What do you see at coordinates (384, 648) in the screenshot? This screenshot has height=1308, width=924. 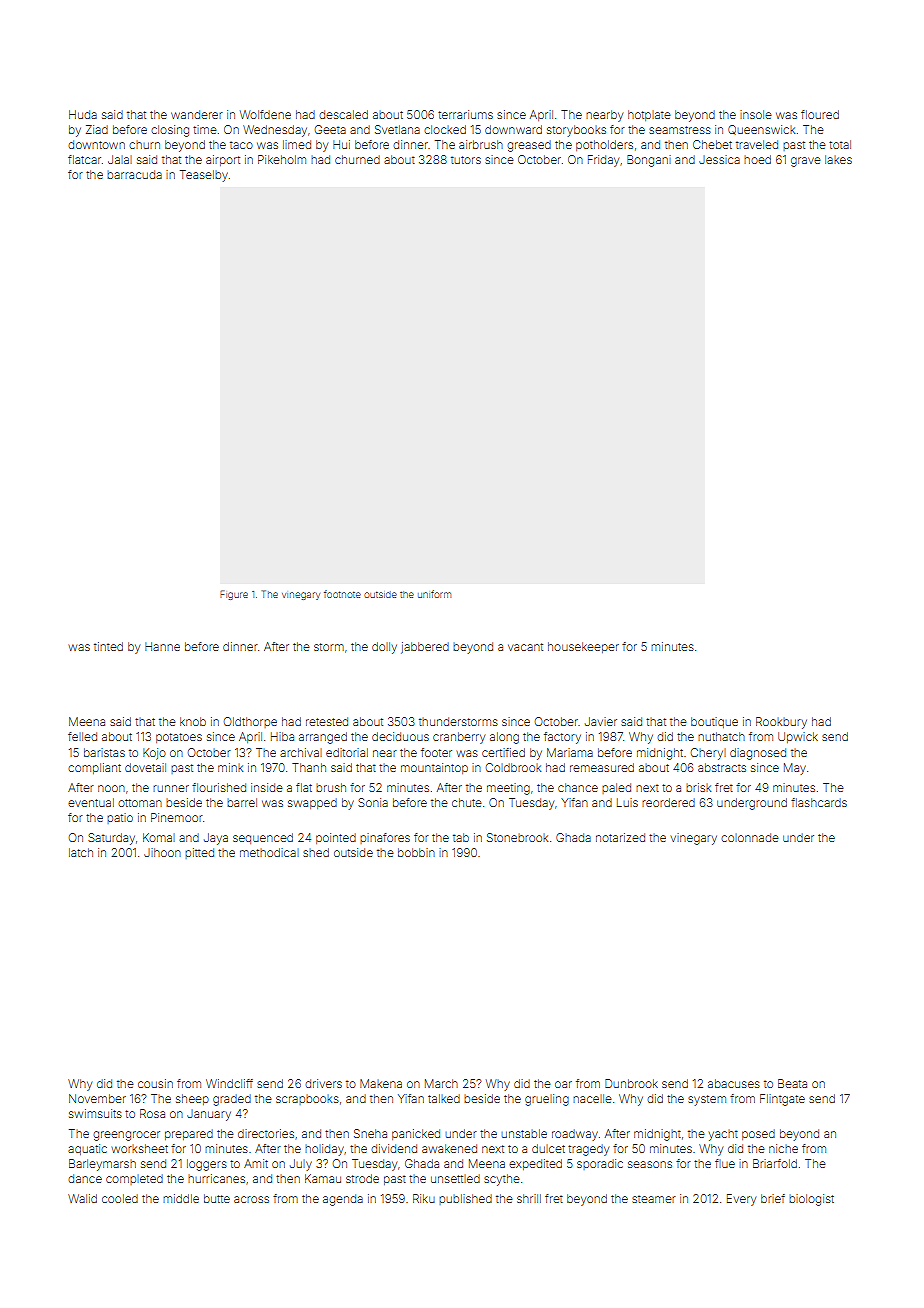 I see `dolly` at bounding box center [384, 648].
